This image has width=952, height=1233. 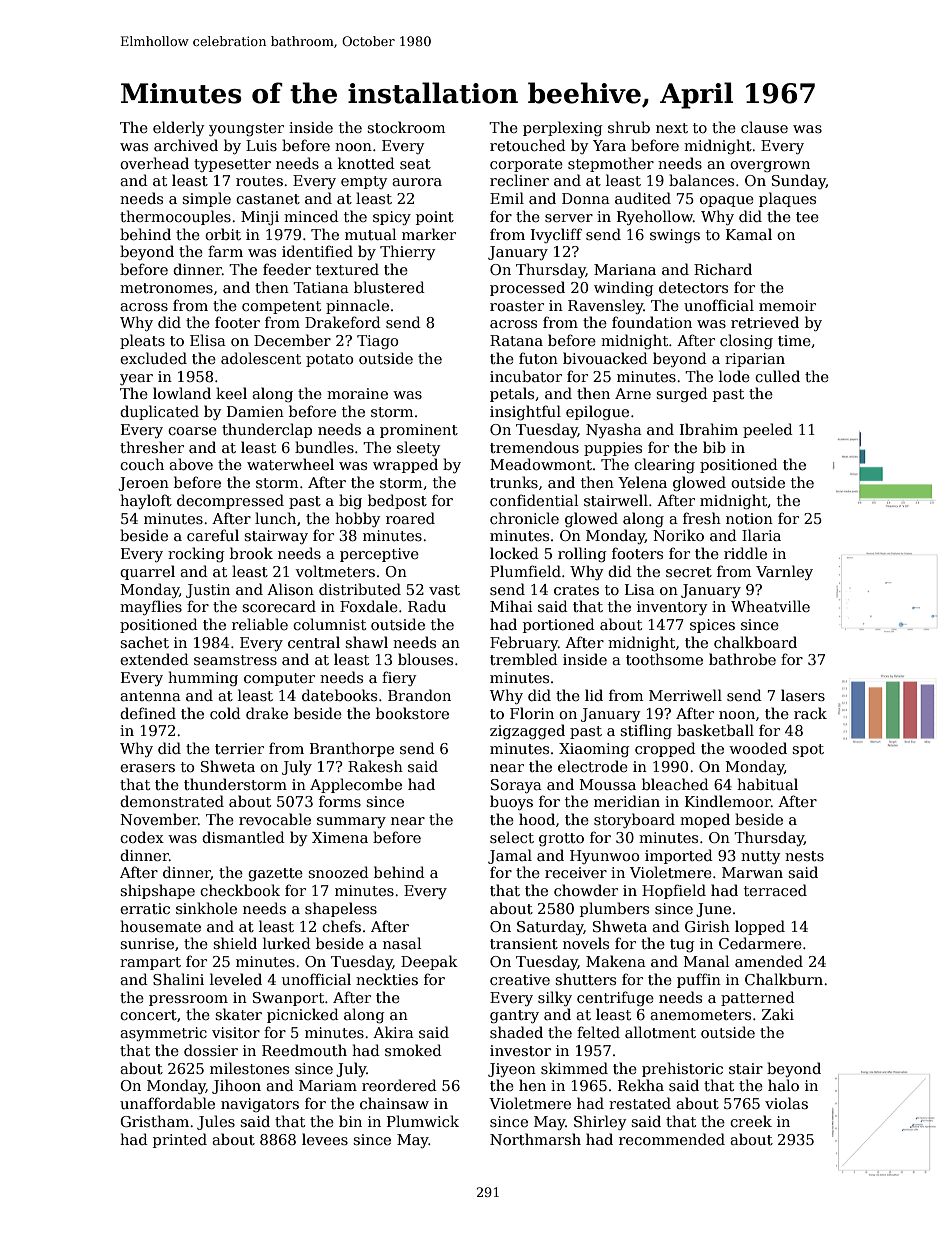 I want to click on tee, so click(x=807, y=217).
